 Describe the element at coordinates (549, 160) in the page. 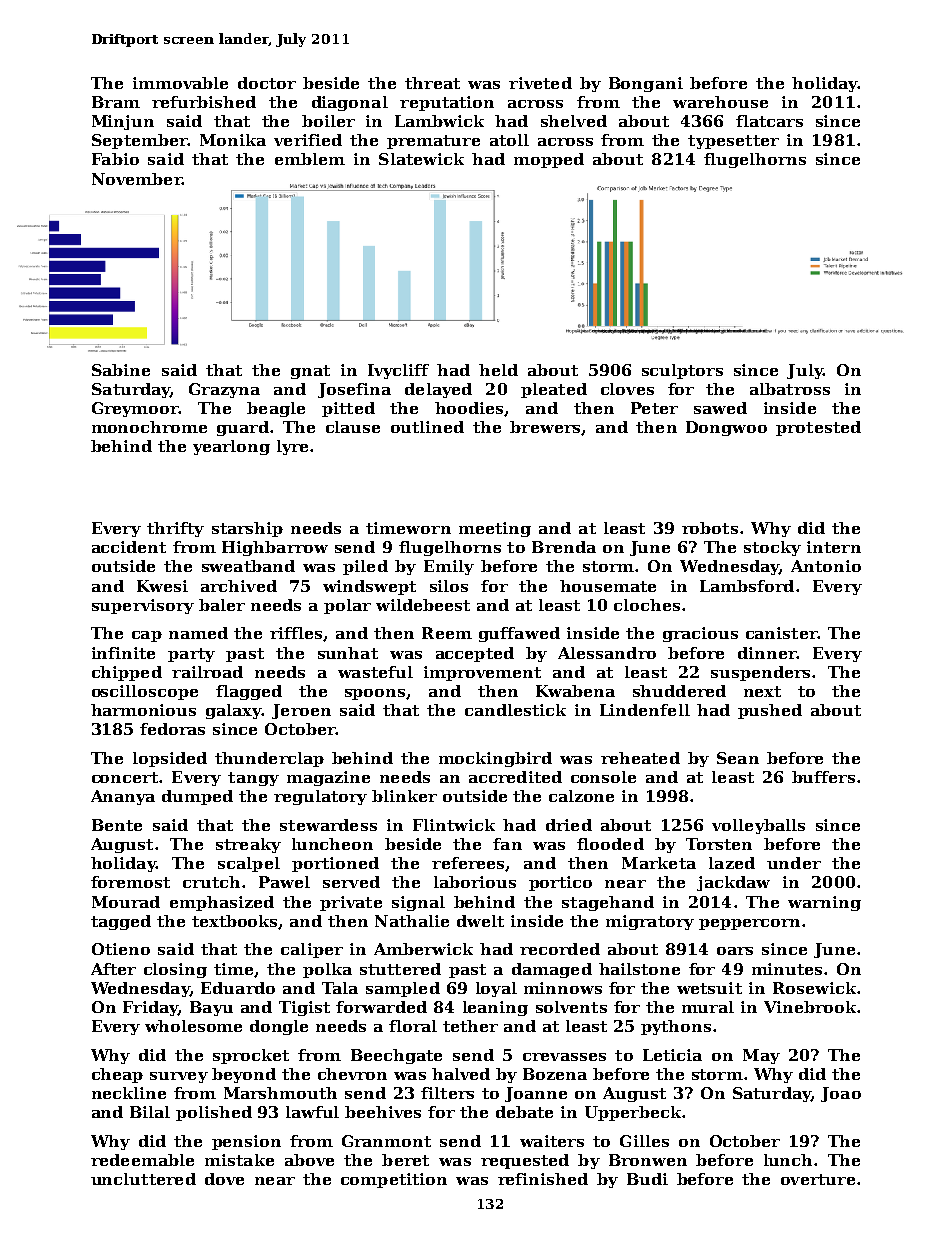

I see `mopped` at that location.
